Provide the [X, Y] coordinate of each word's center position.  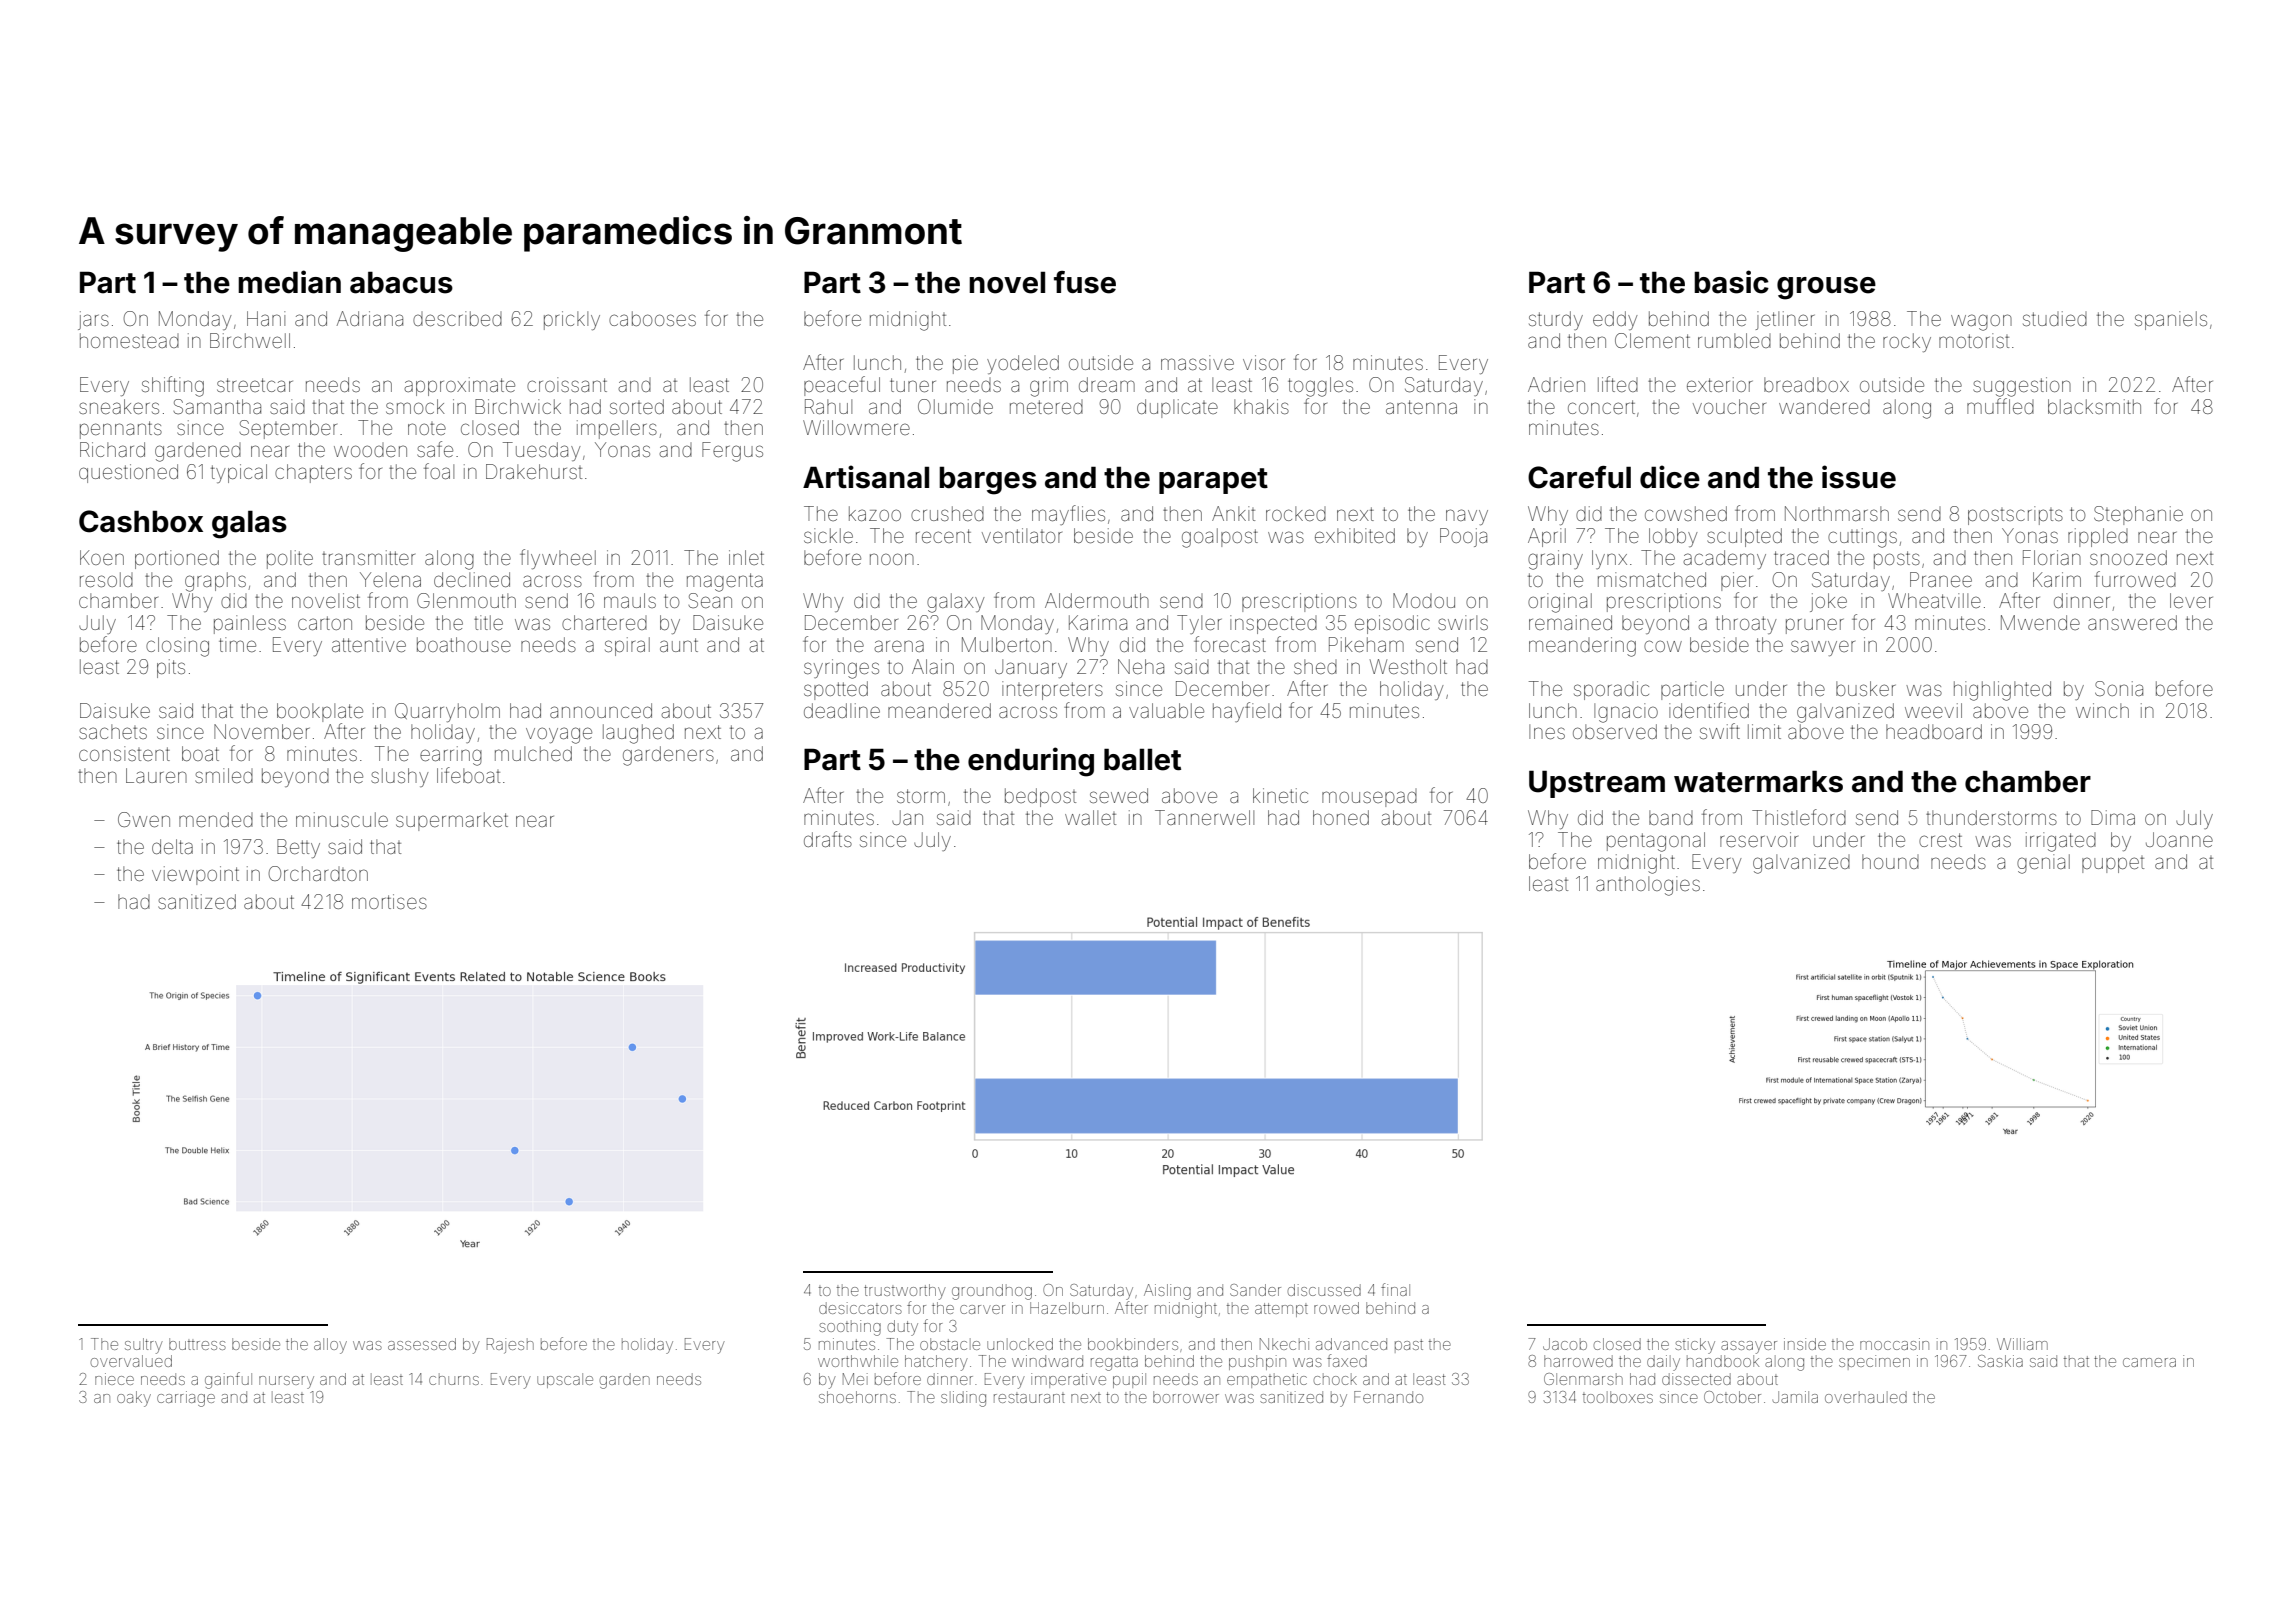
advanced [1351, 1344]
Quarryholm [447, 712]
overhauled [1866, 1397]
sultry [144, 1346]
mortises [389, 901]
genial [2043, 864]
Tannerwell [1204, 817]
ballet [1142, 759]
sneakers [119, 406]
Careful [1579, 477]
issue [1859, 477]
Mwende [2040, 622]
